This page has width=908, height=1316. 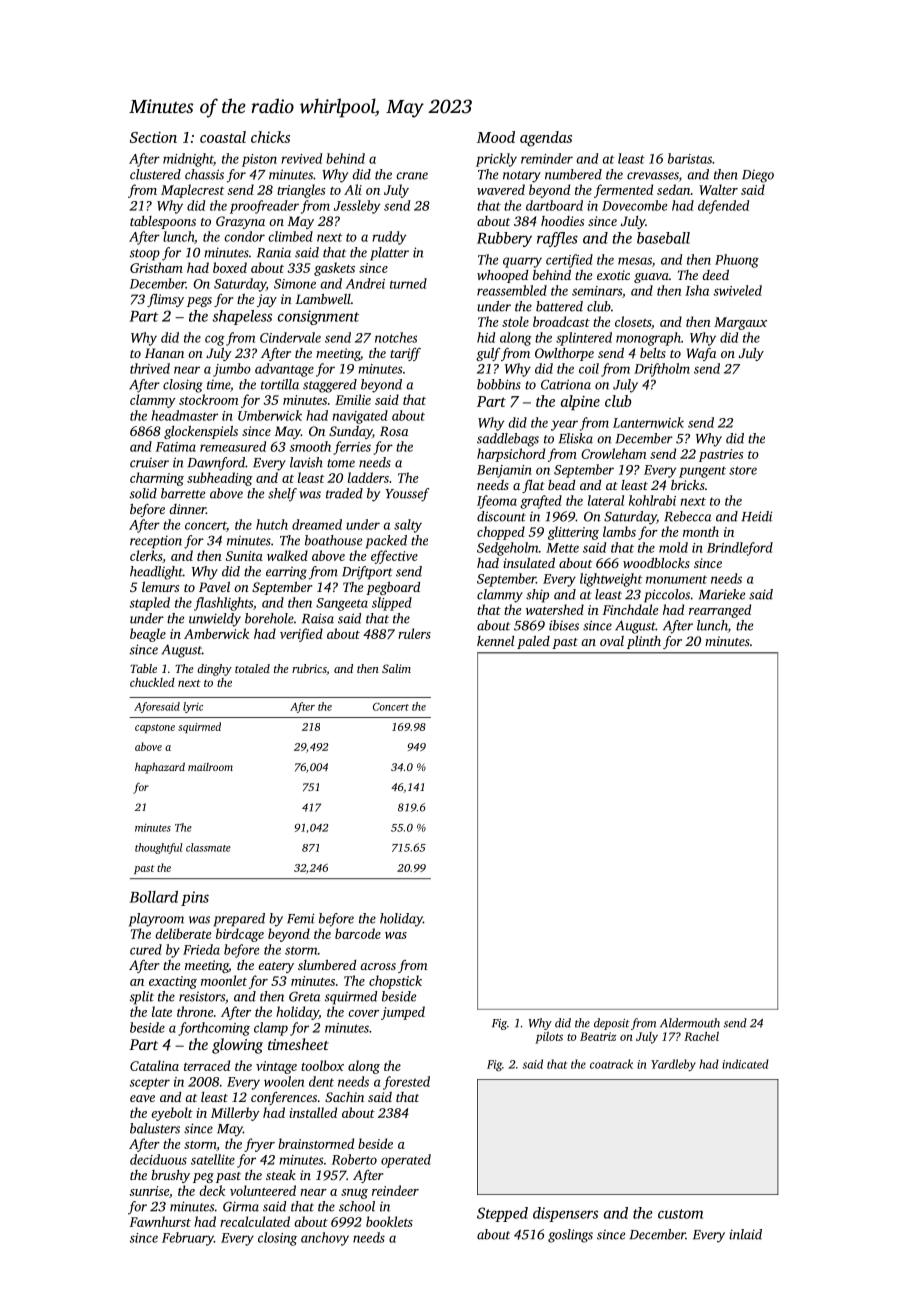 I want to click on across, so click(x=378, y=966).
